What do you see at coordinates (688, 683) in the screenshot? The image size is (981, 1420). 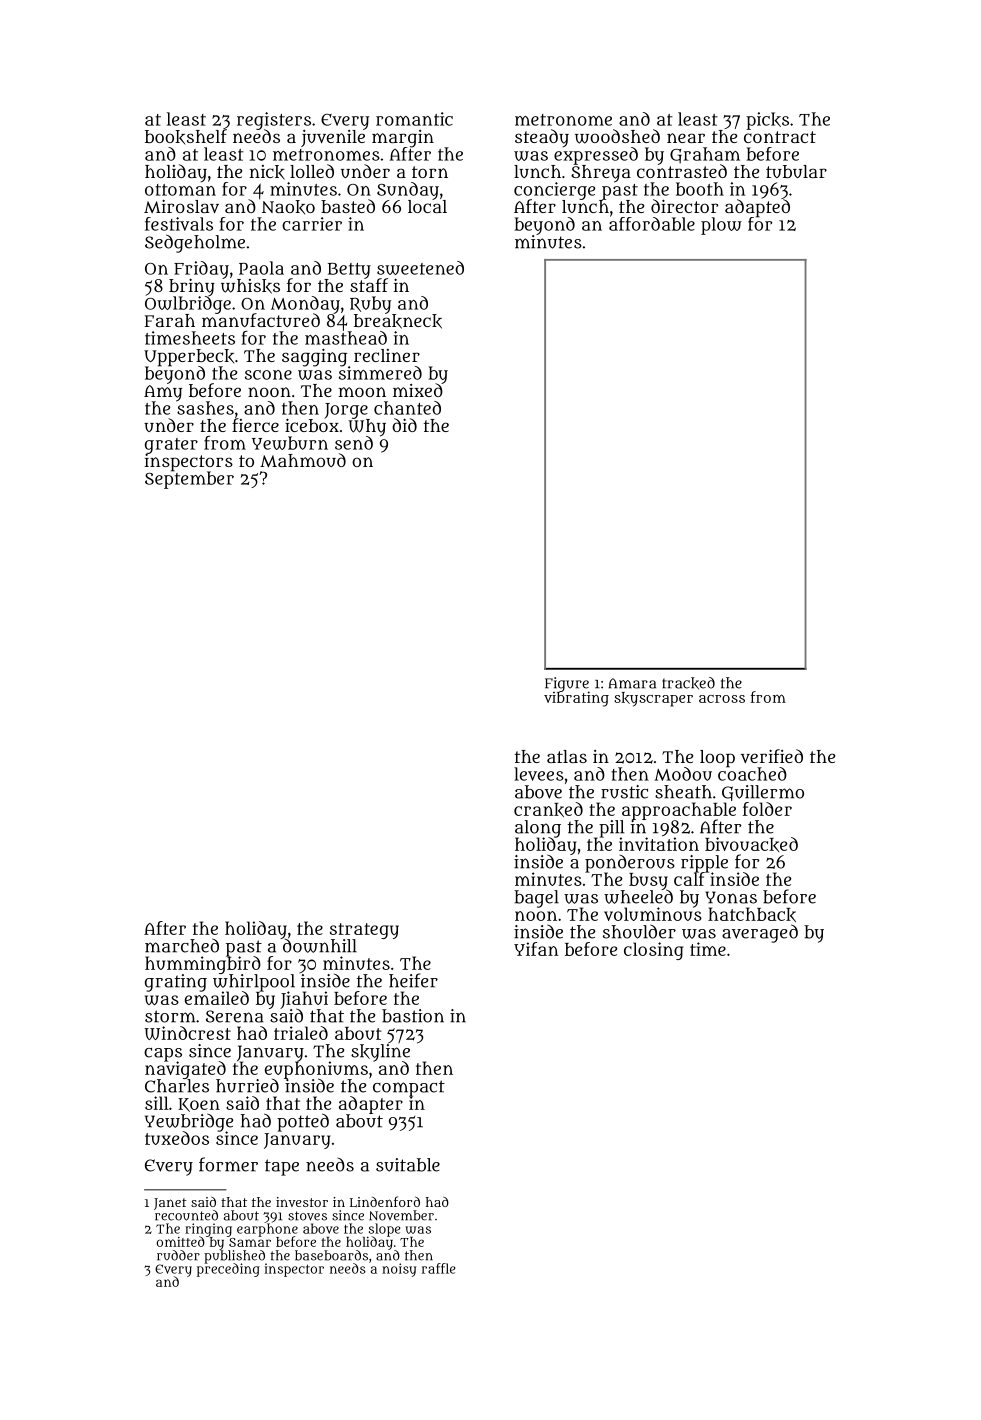 I see `tracked` at bounding box center [688, 683].
